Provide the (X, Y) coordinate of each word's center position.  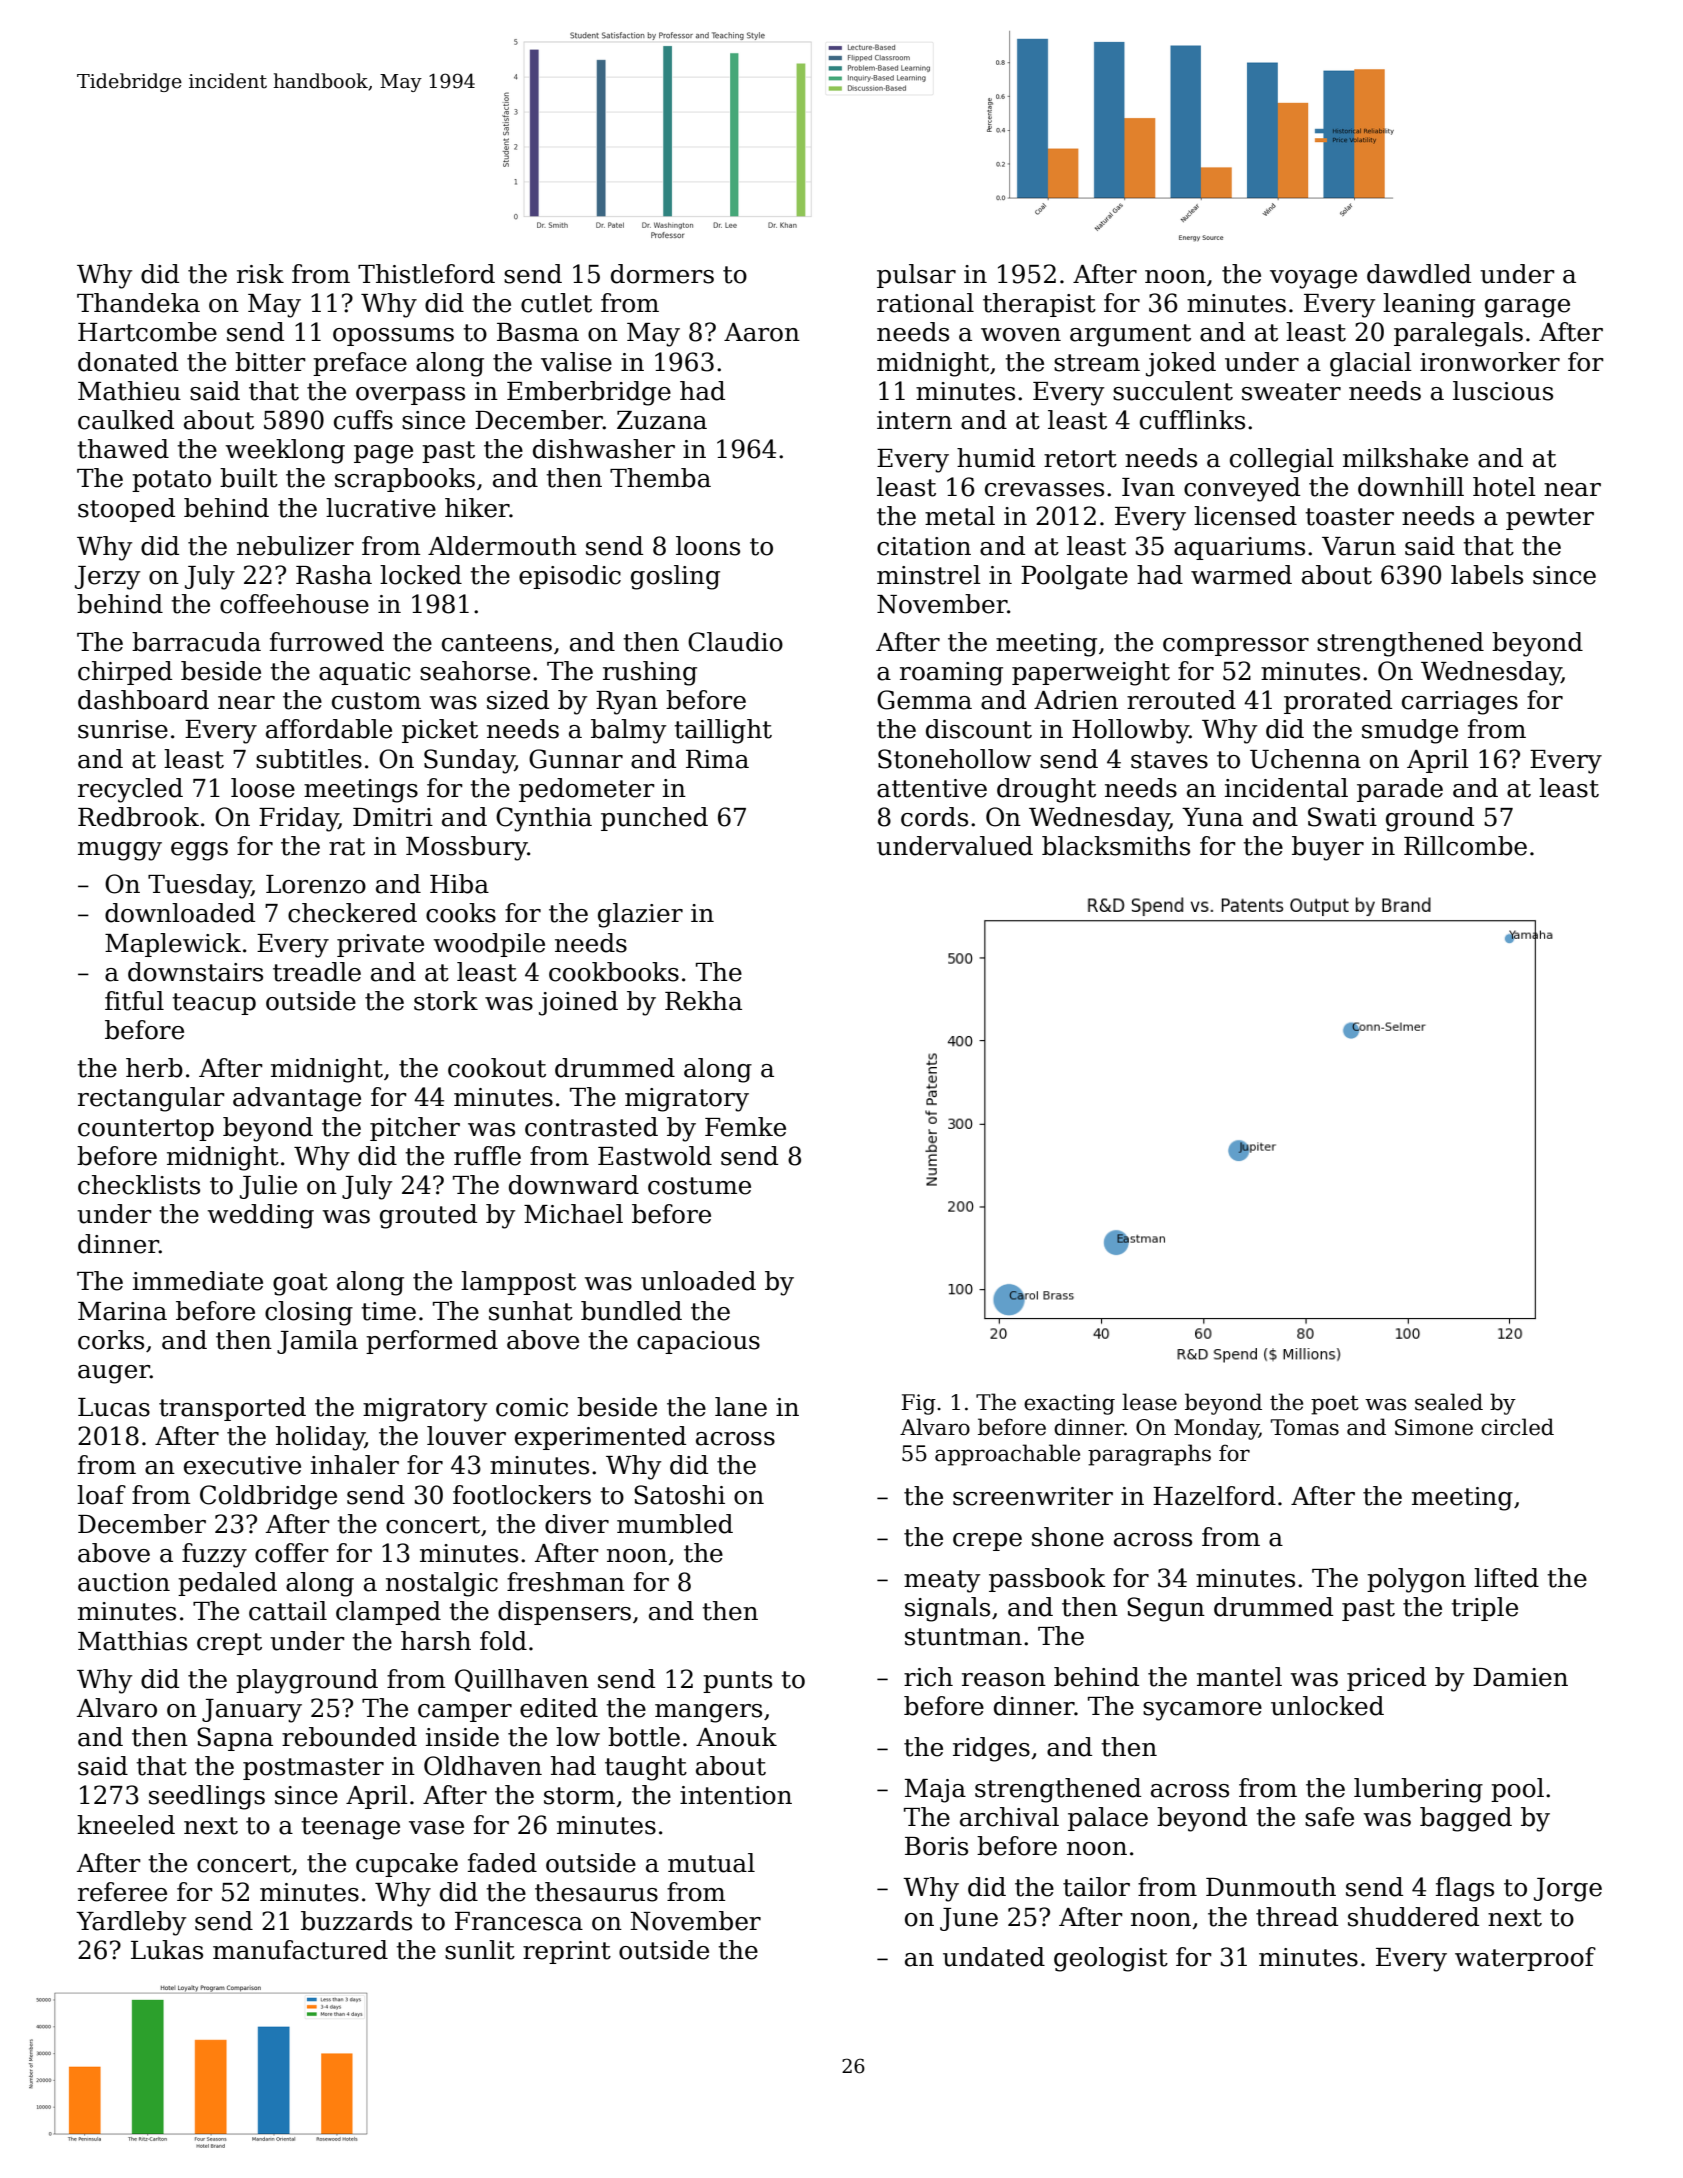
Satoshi (679, 1495)
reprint (567, 1952)
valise (576, 362)
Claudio (735, 642)
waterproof (1525, 1959)
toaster (1349, 517)
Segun (1166, 1609)
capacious (698, 1342)
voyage (1313, 279)
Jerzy (107, 578)
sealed (1449, 1402)
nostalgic (442, 1584)
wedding (260, 1216)
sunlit (480, 1950)
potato (171, 481)
